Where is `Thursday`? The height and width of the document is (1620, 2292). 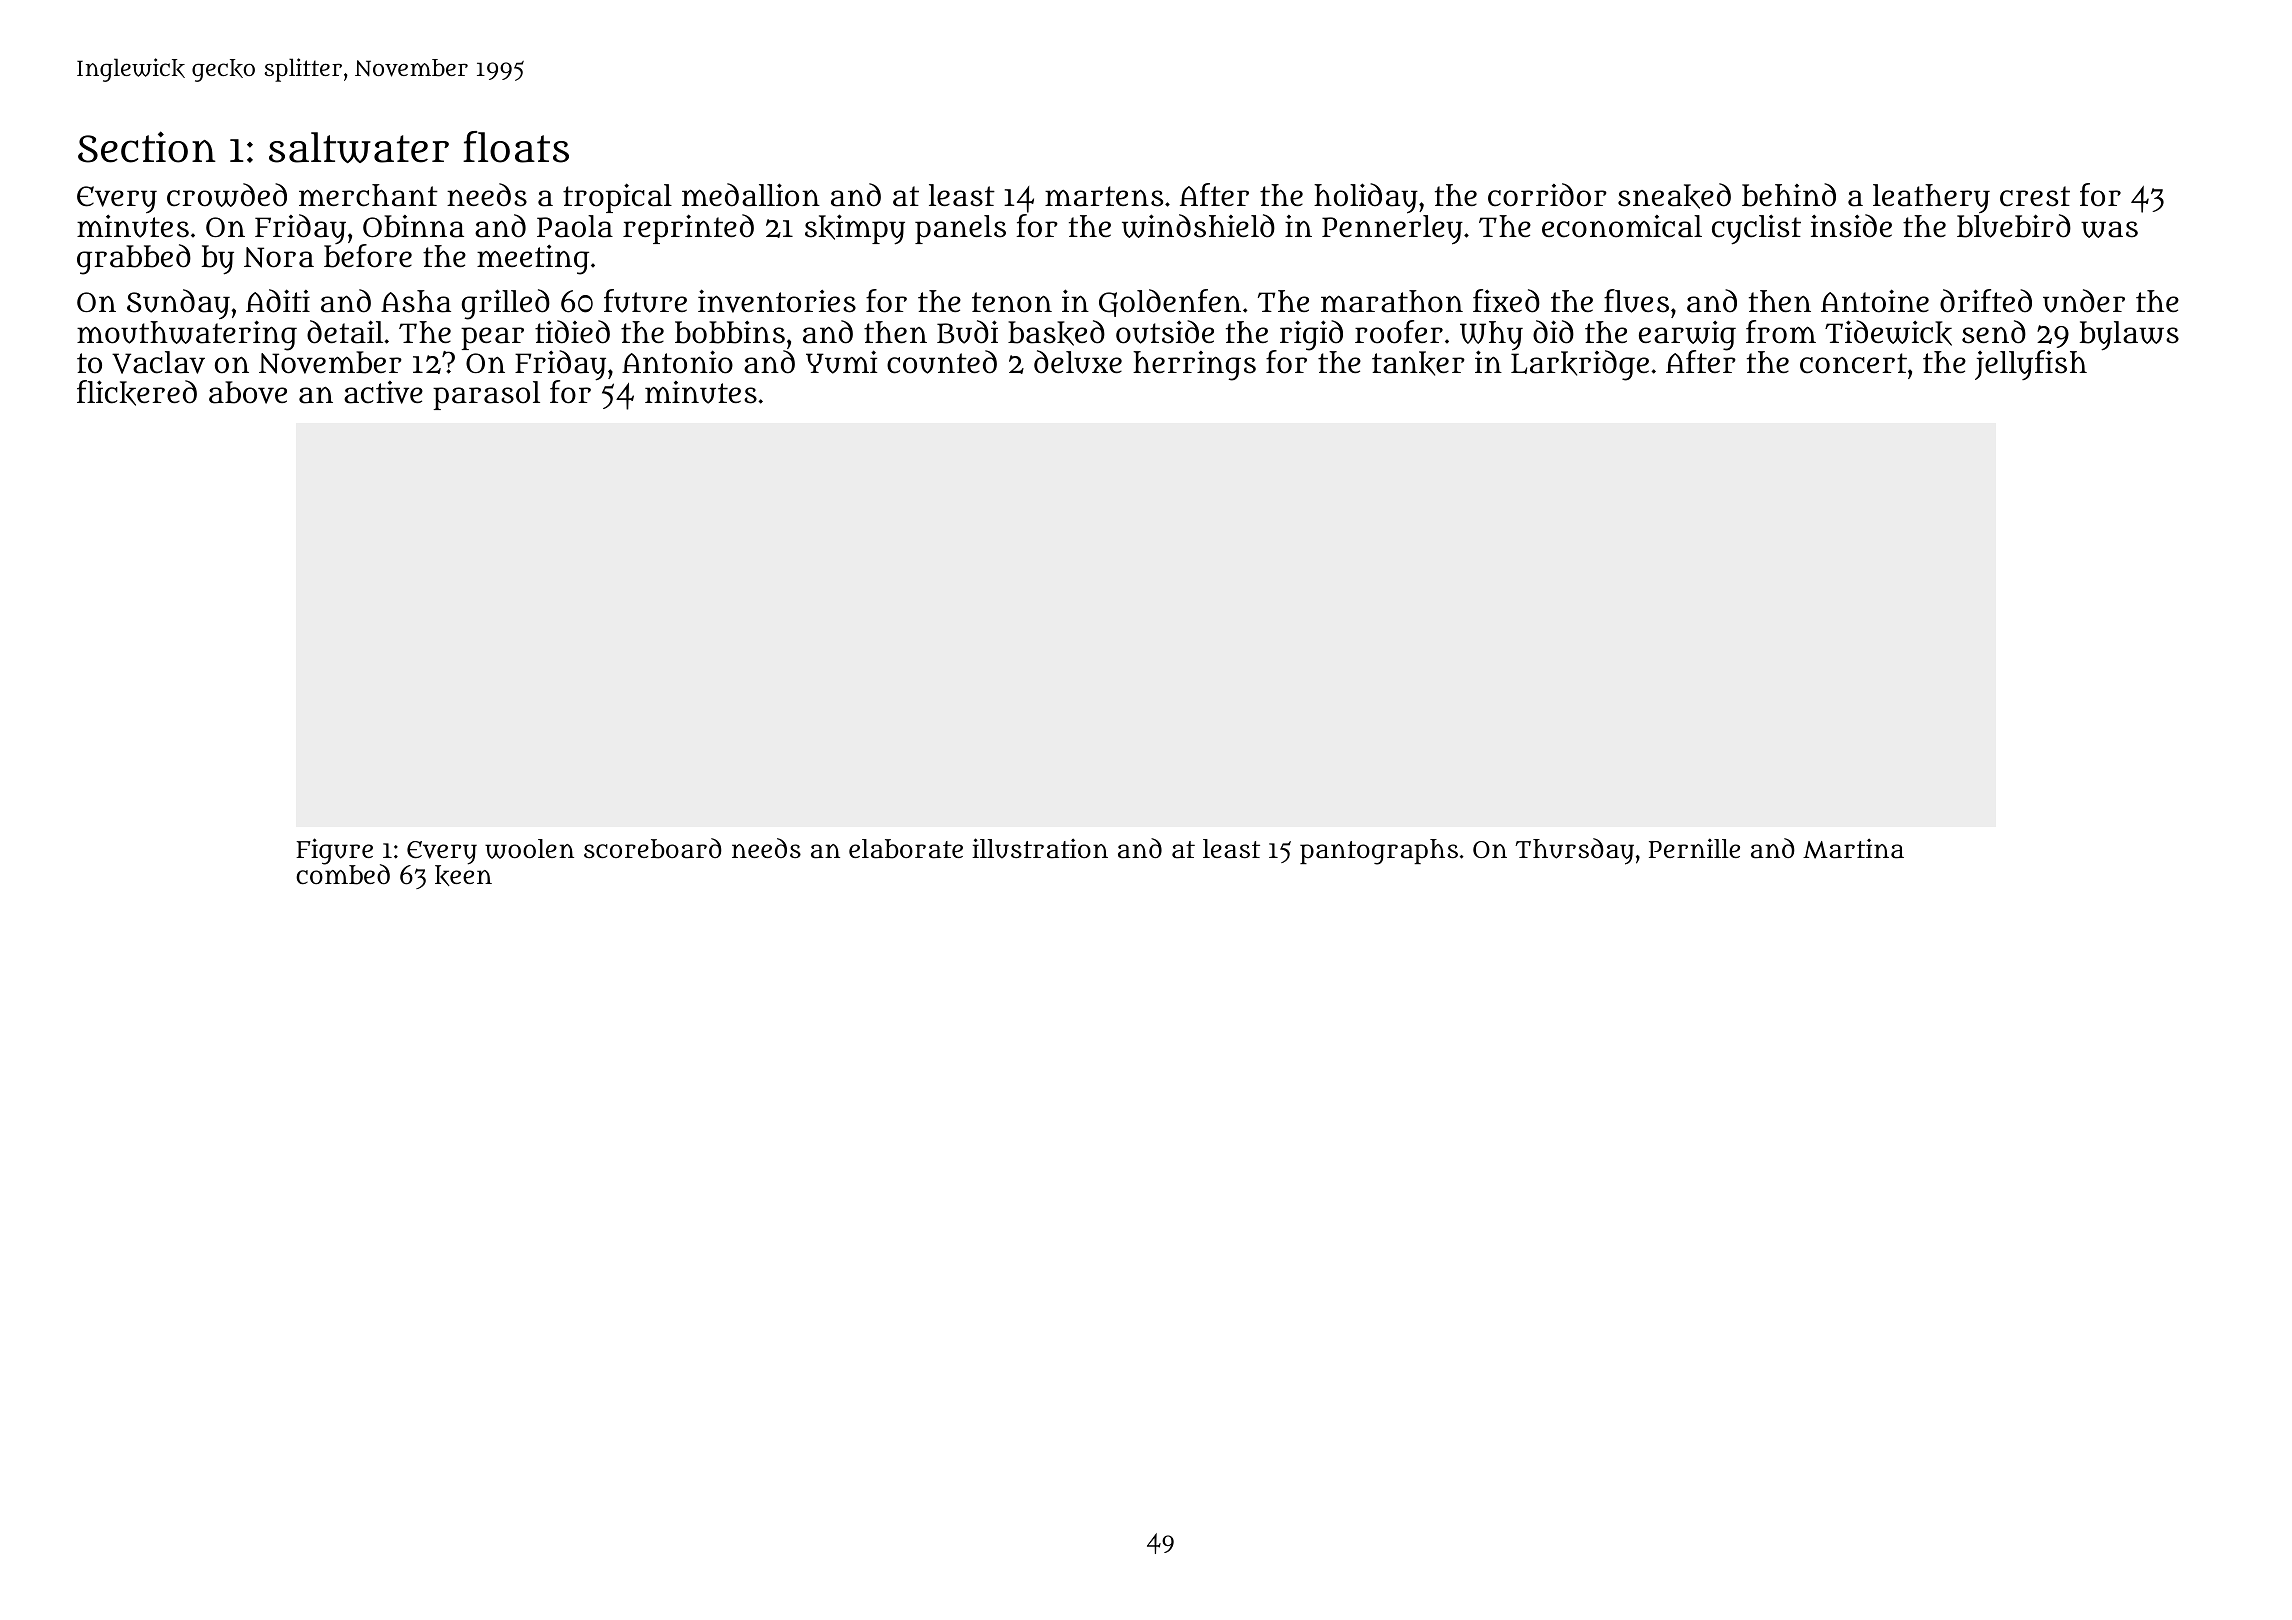 Thursday is located at coordinates (1574, 851).
